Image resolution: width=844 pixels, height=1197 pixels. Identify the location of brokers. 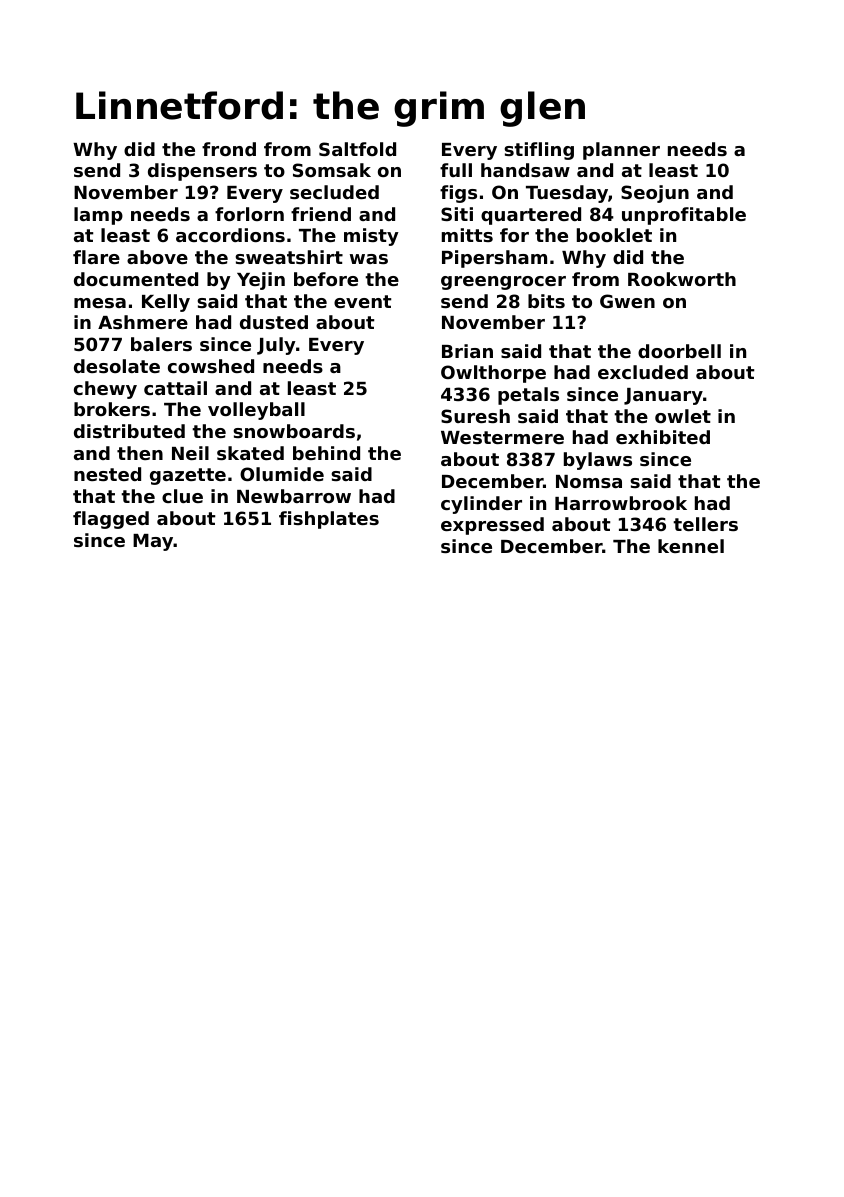
(112, 409).
